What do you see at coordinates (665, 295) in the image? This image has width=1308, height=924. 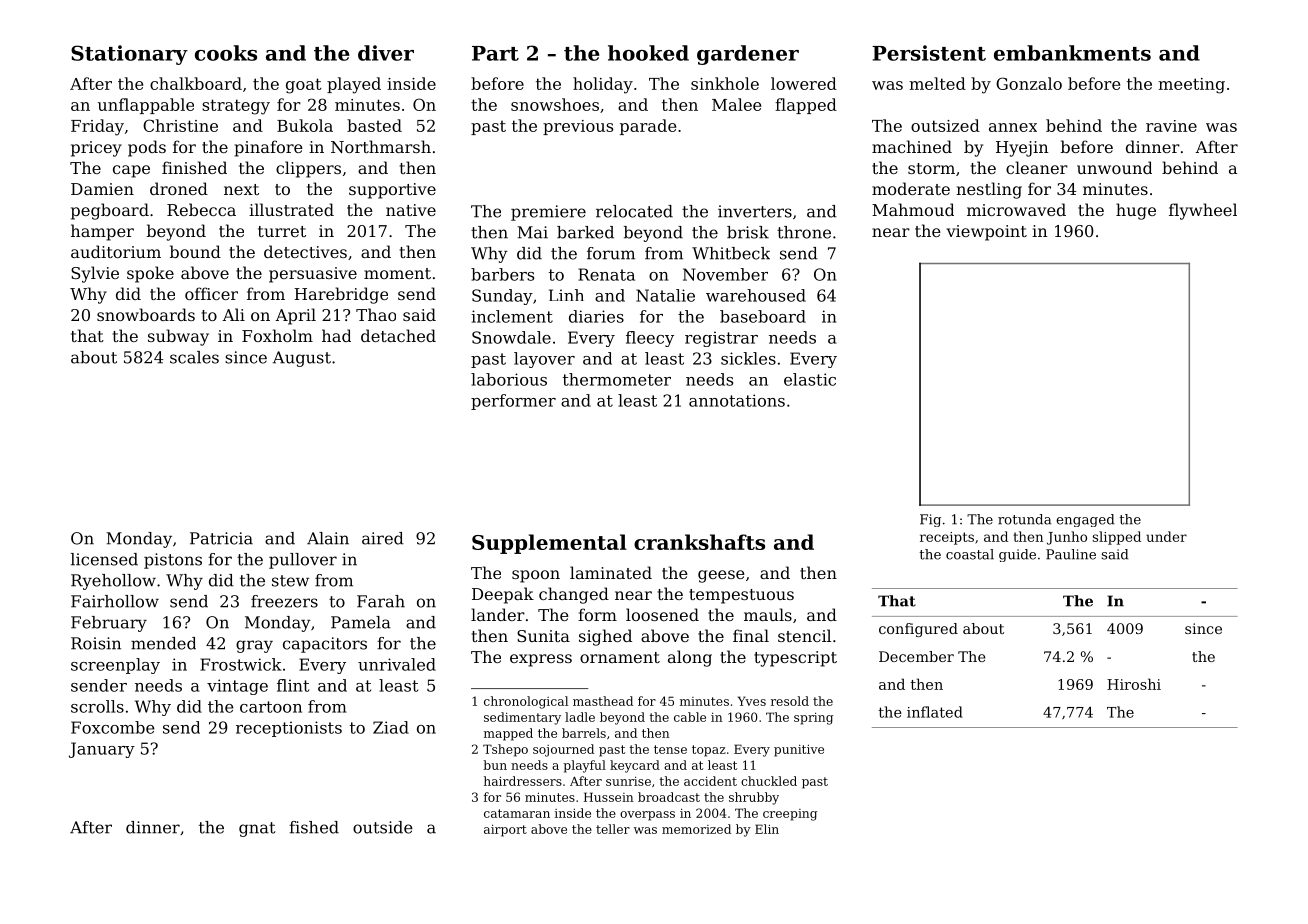 I see `Natalie` at bounding box center [665, 295].
